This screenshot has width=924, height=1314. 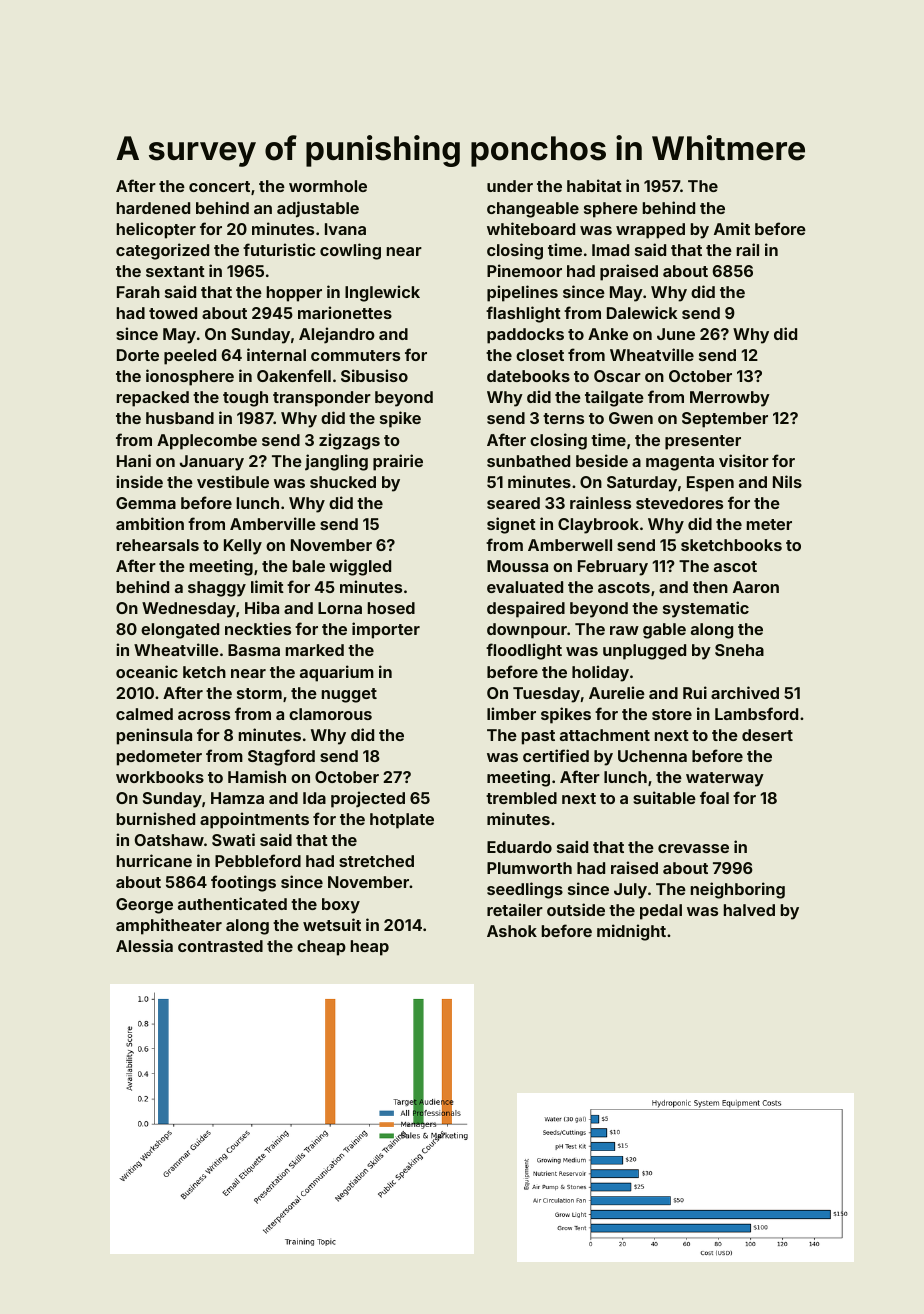 What do you see at coordinates (744, 460) in the screenshot?
I see `visitor` at bounding box center [744, 460].
